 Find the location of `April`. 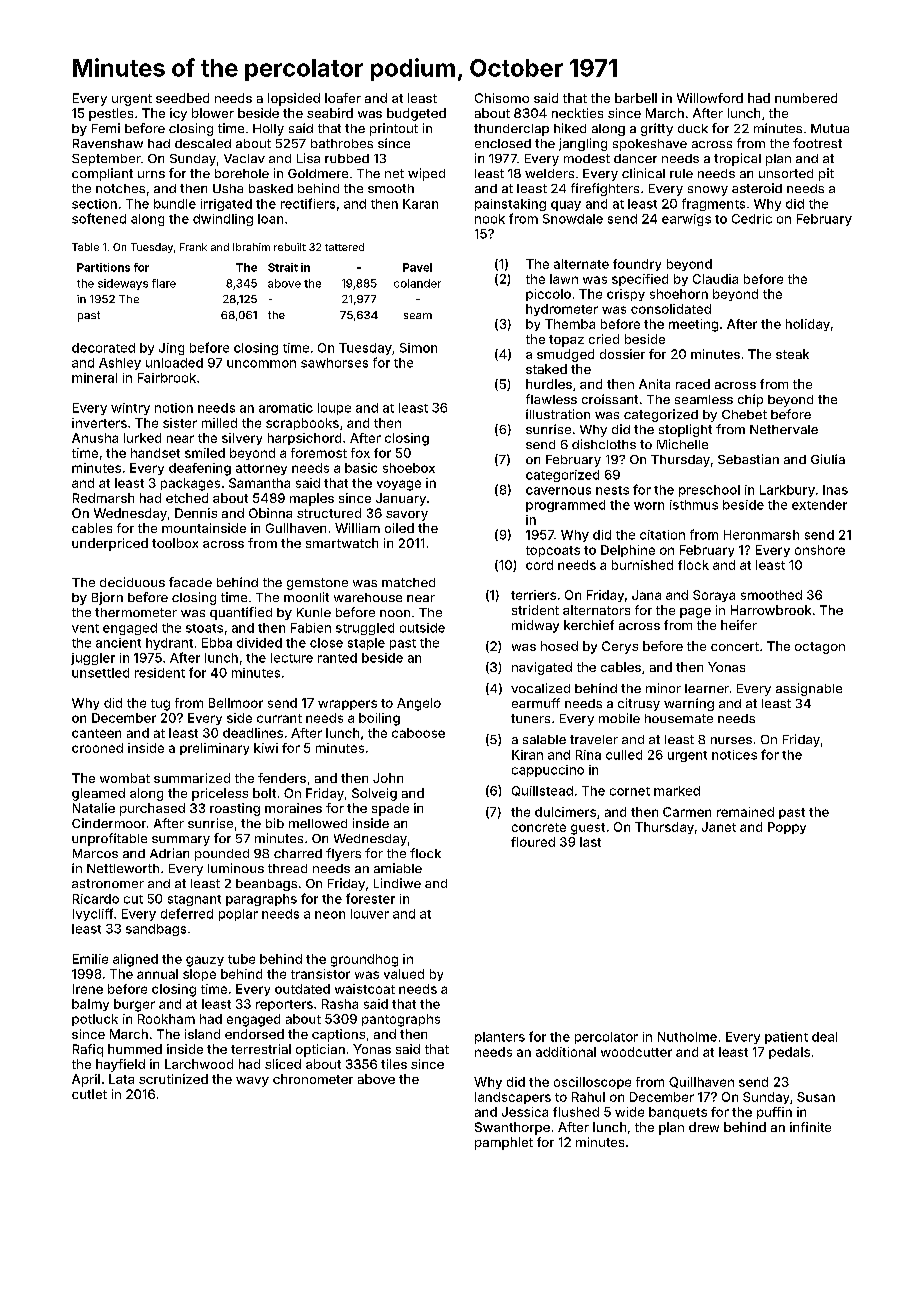

April is located at coordinates (86, 1080).
